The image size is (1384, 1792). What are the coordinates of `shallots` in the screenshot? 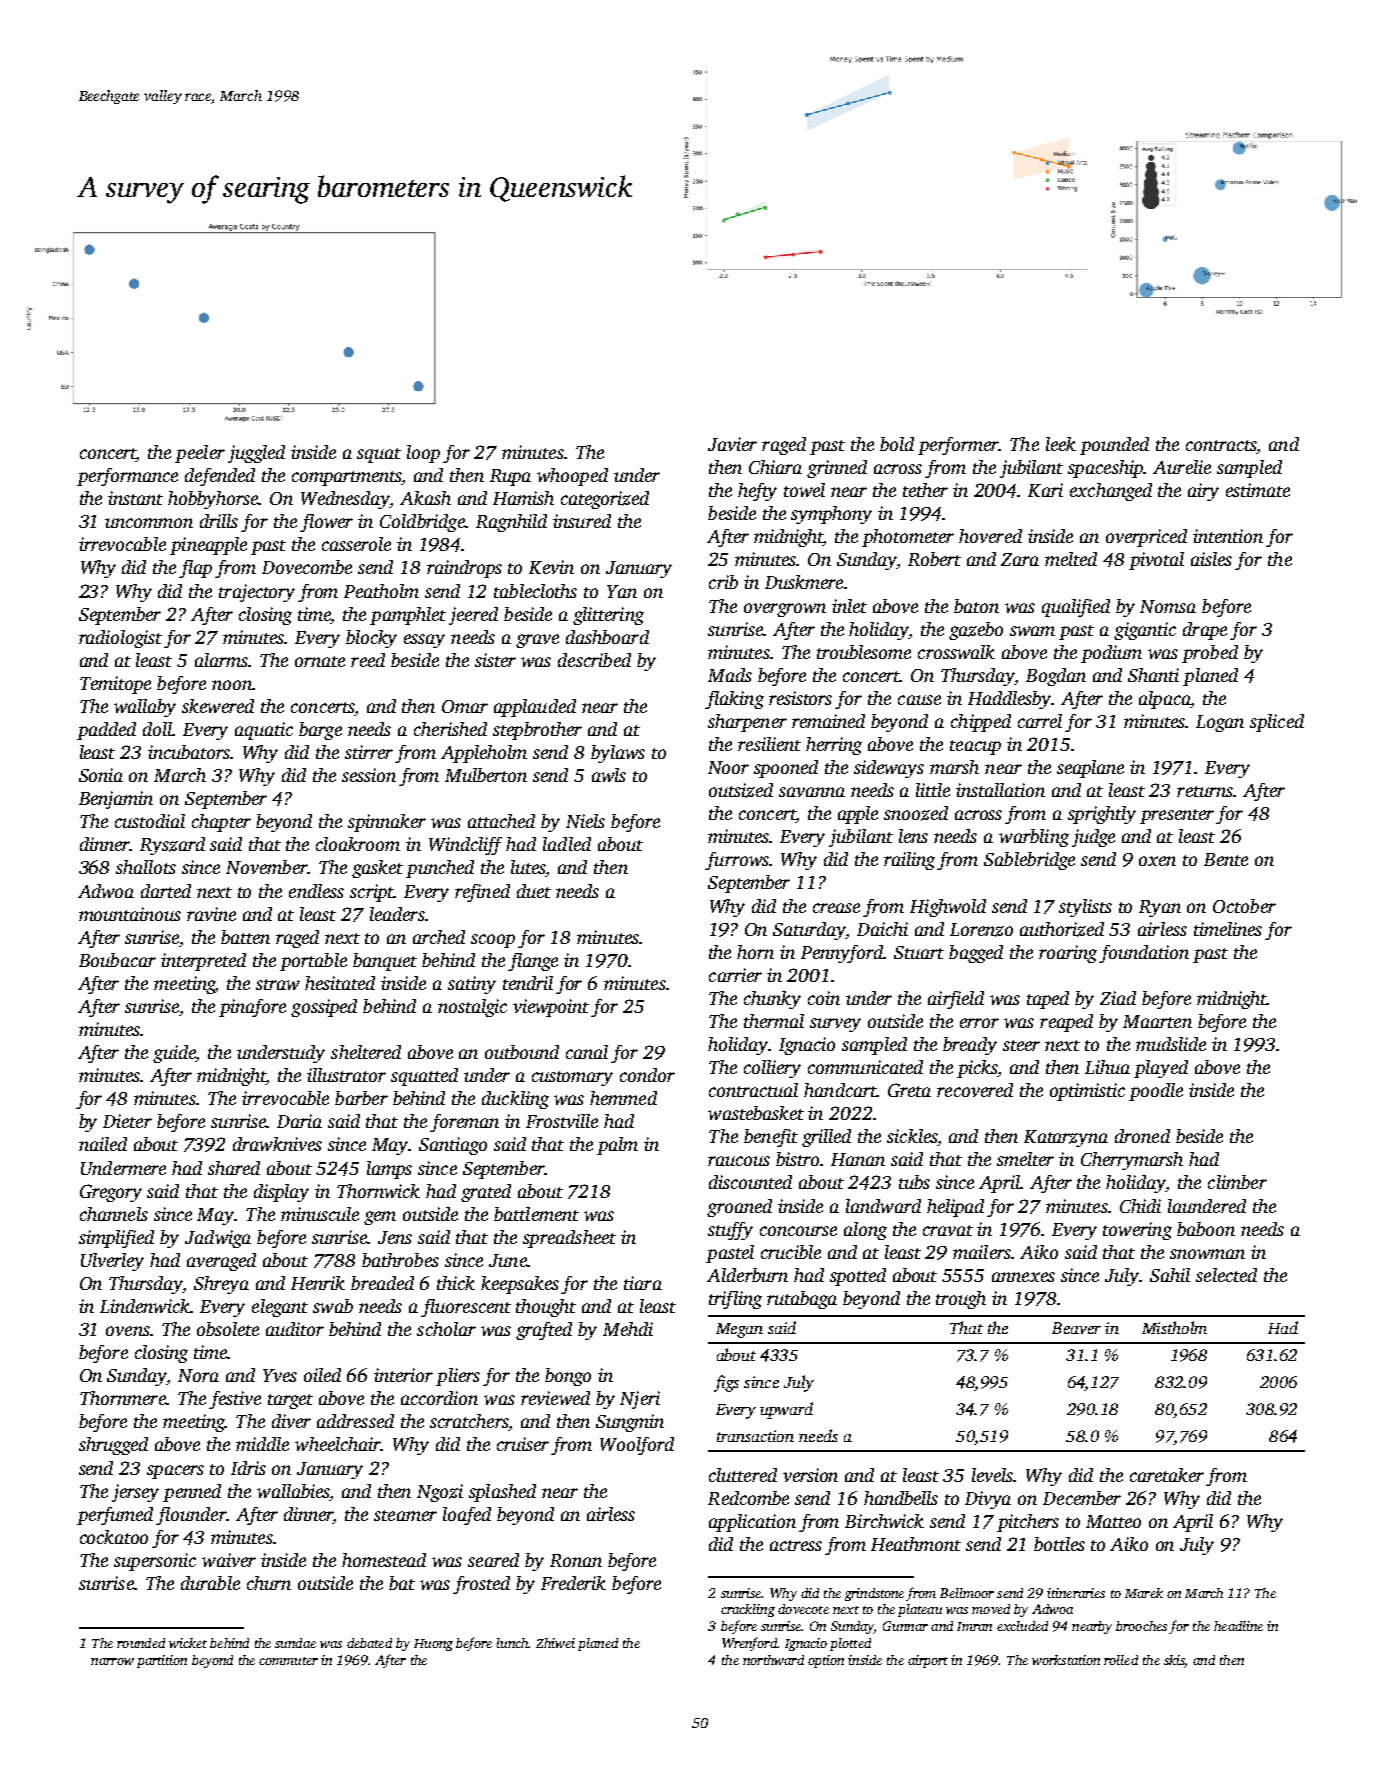 It's located at (146, 867).
